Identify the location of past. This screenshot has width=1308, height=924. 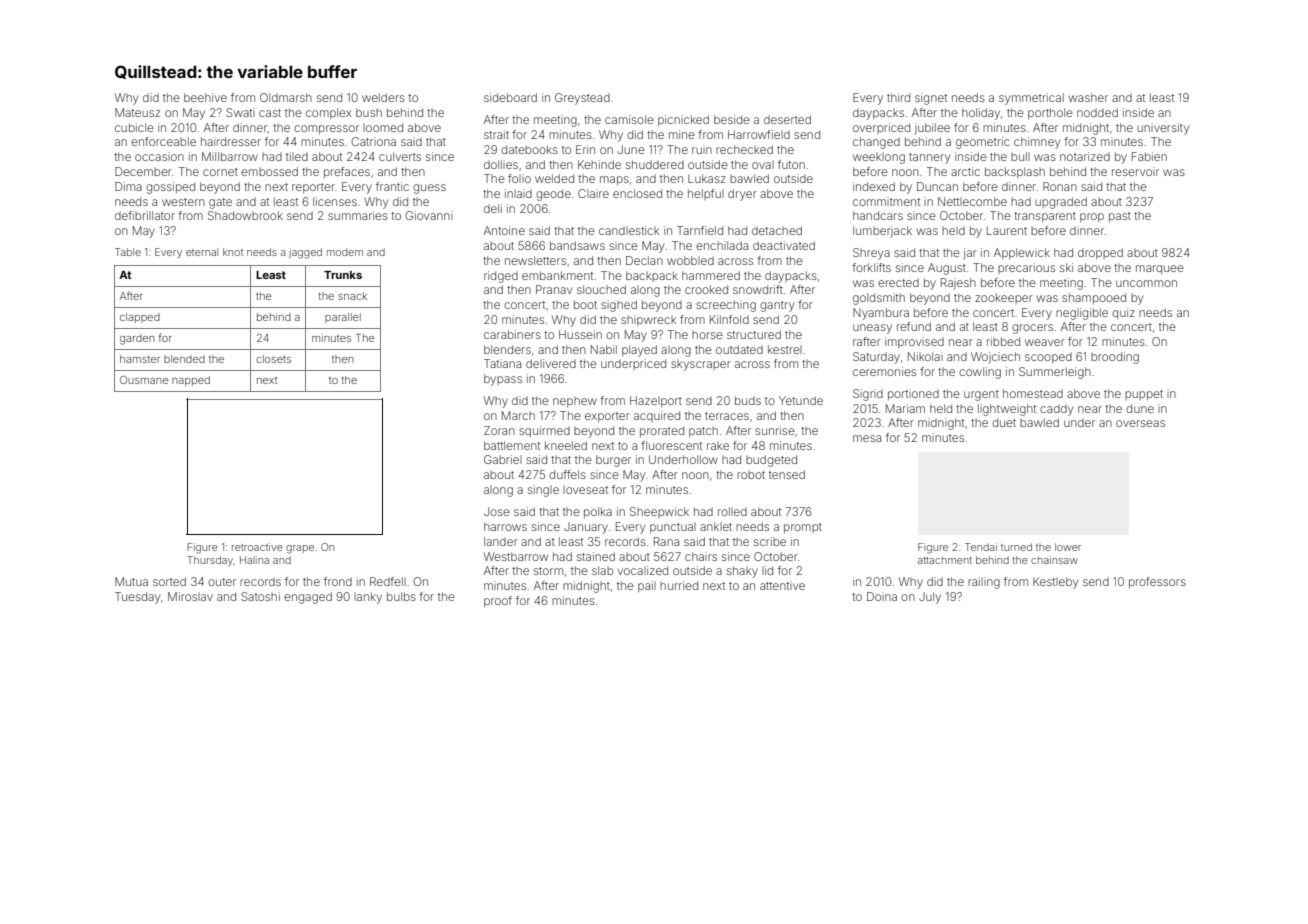
(1120, 217).
